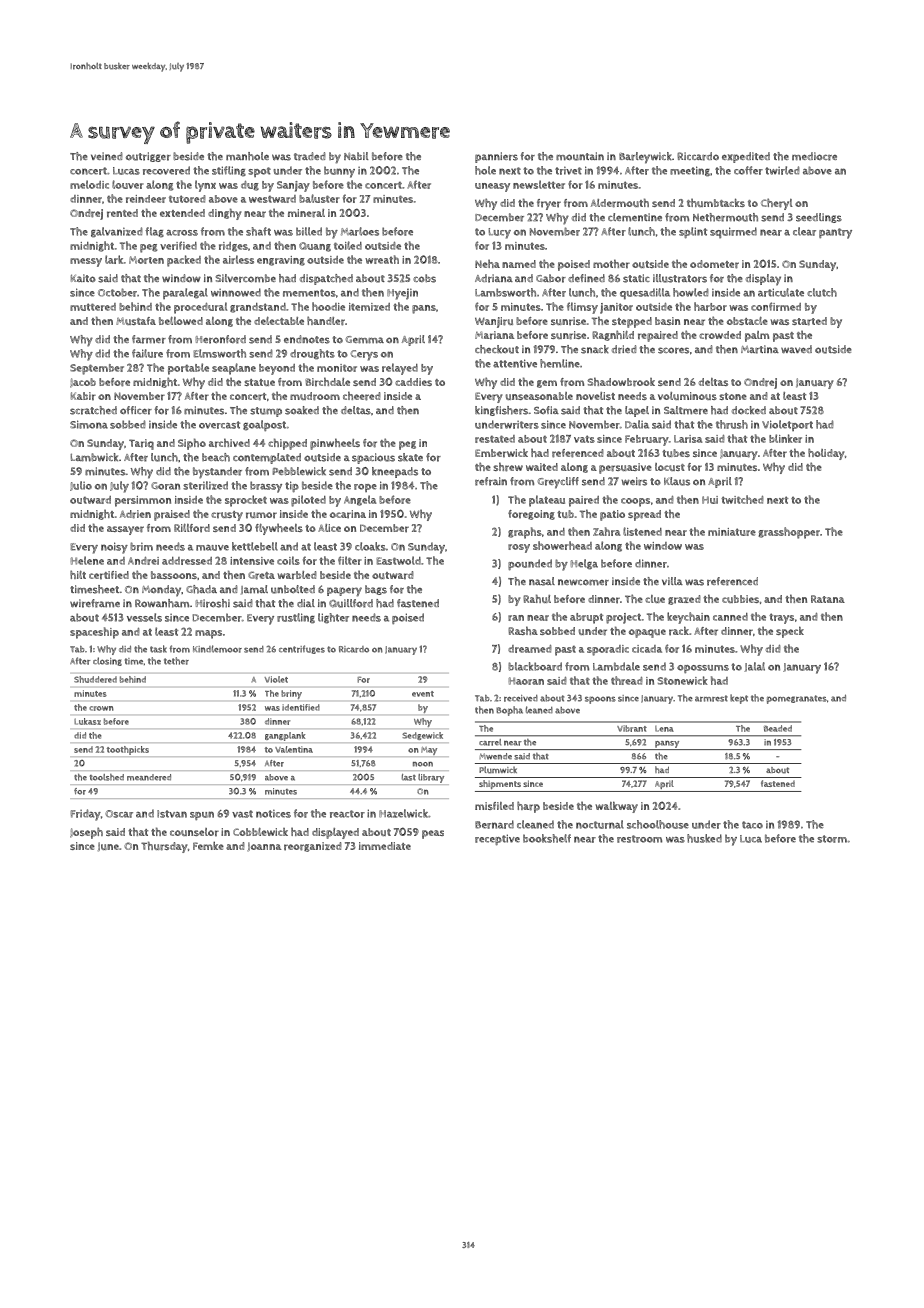  What do you see at coordinates (710, 500) in the page?
I see `Hui` at bounding box center [710, 500].
